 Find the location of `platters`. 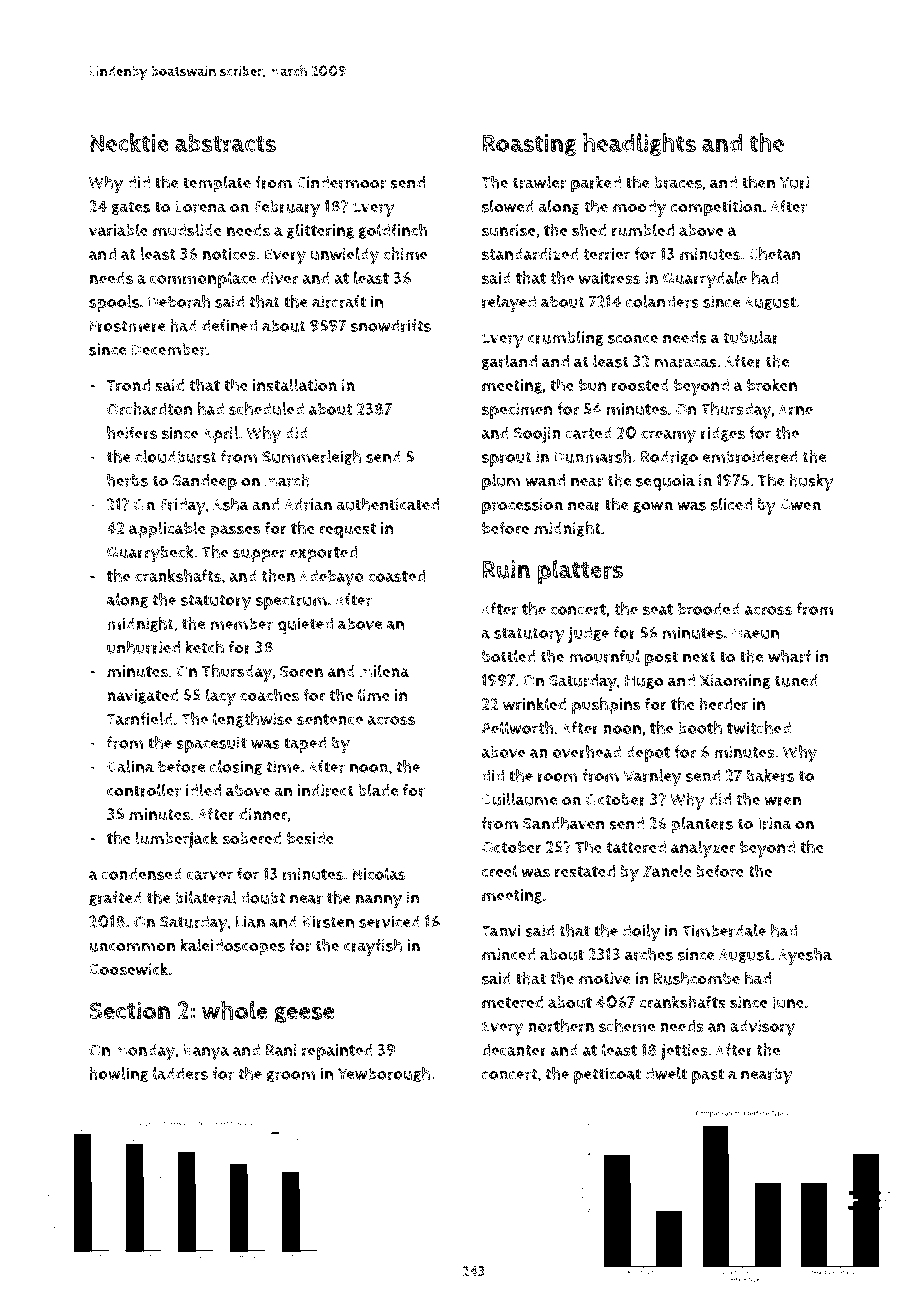

platters is located at coordinates (580, 572).
